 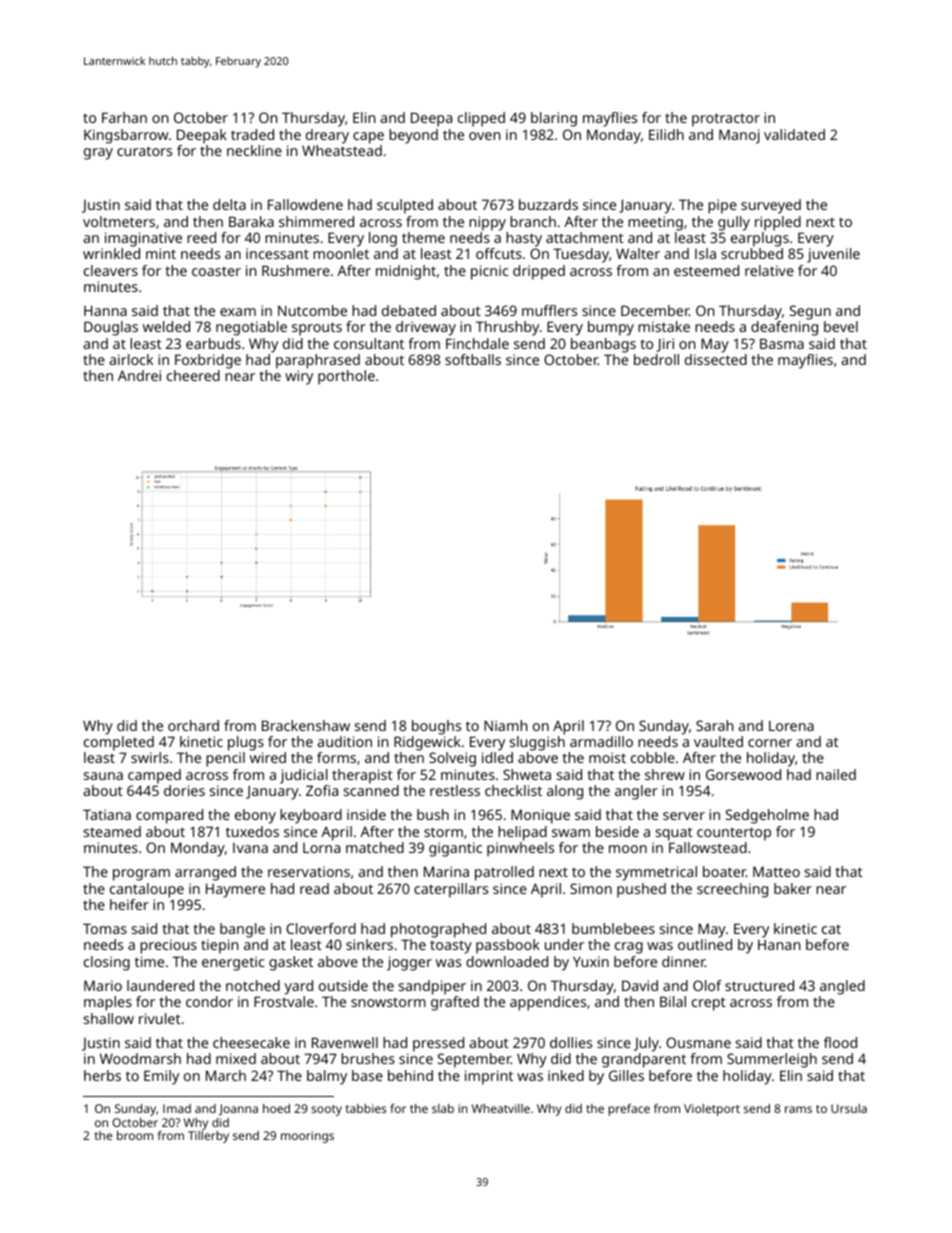 I want to click on Solveig, so click(x=452, y=759).
